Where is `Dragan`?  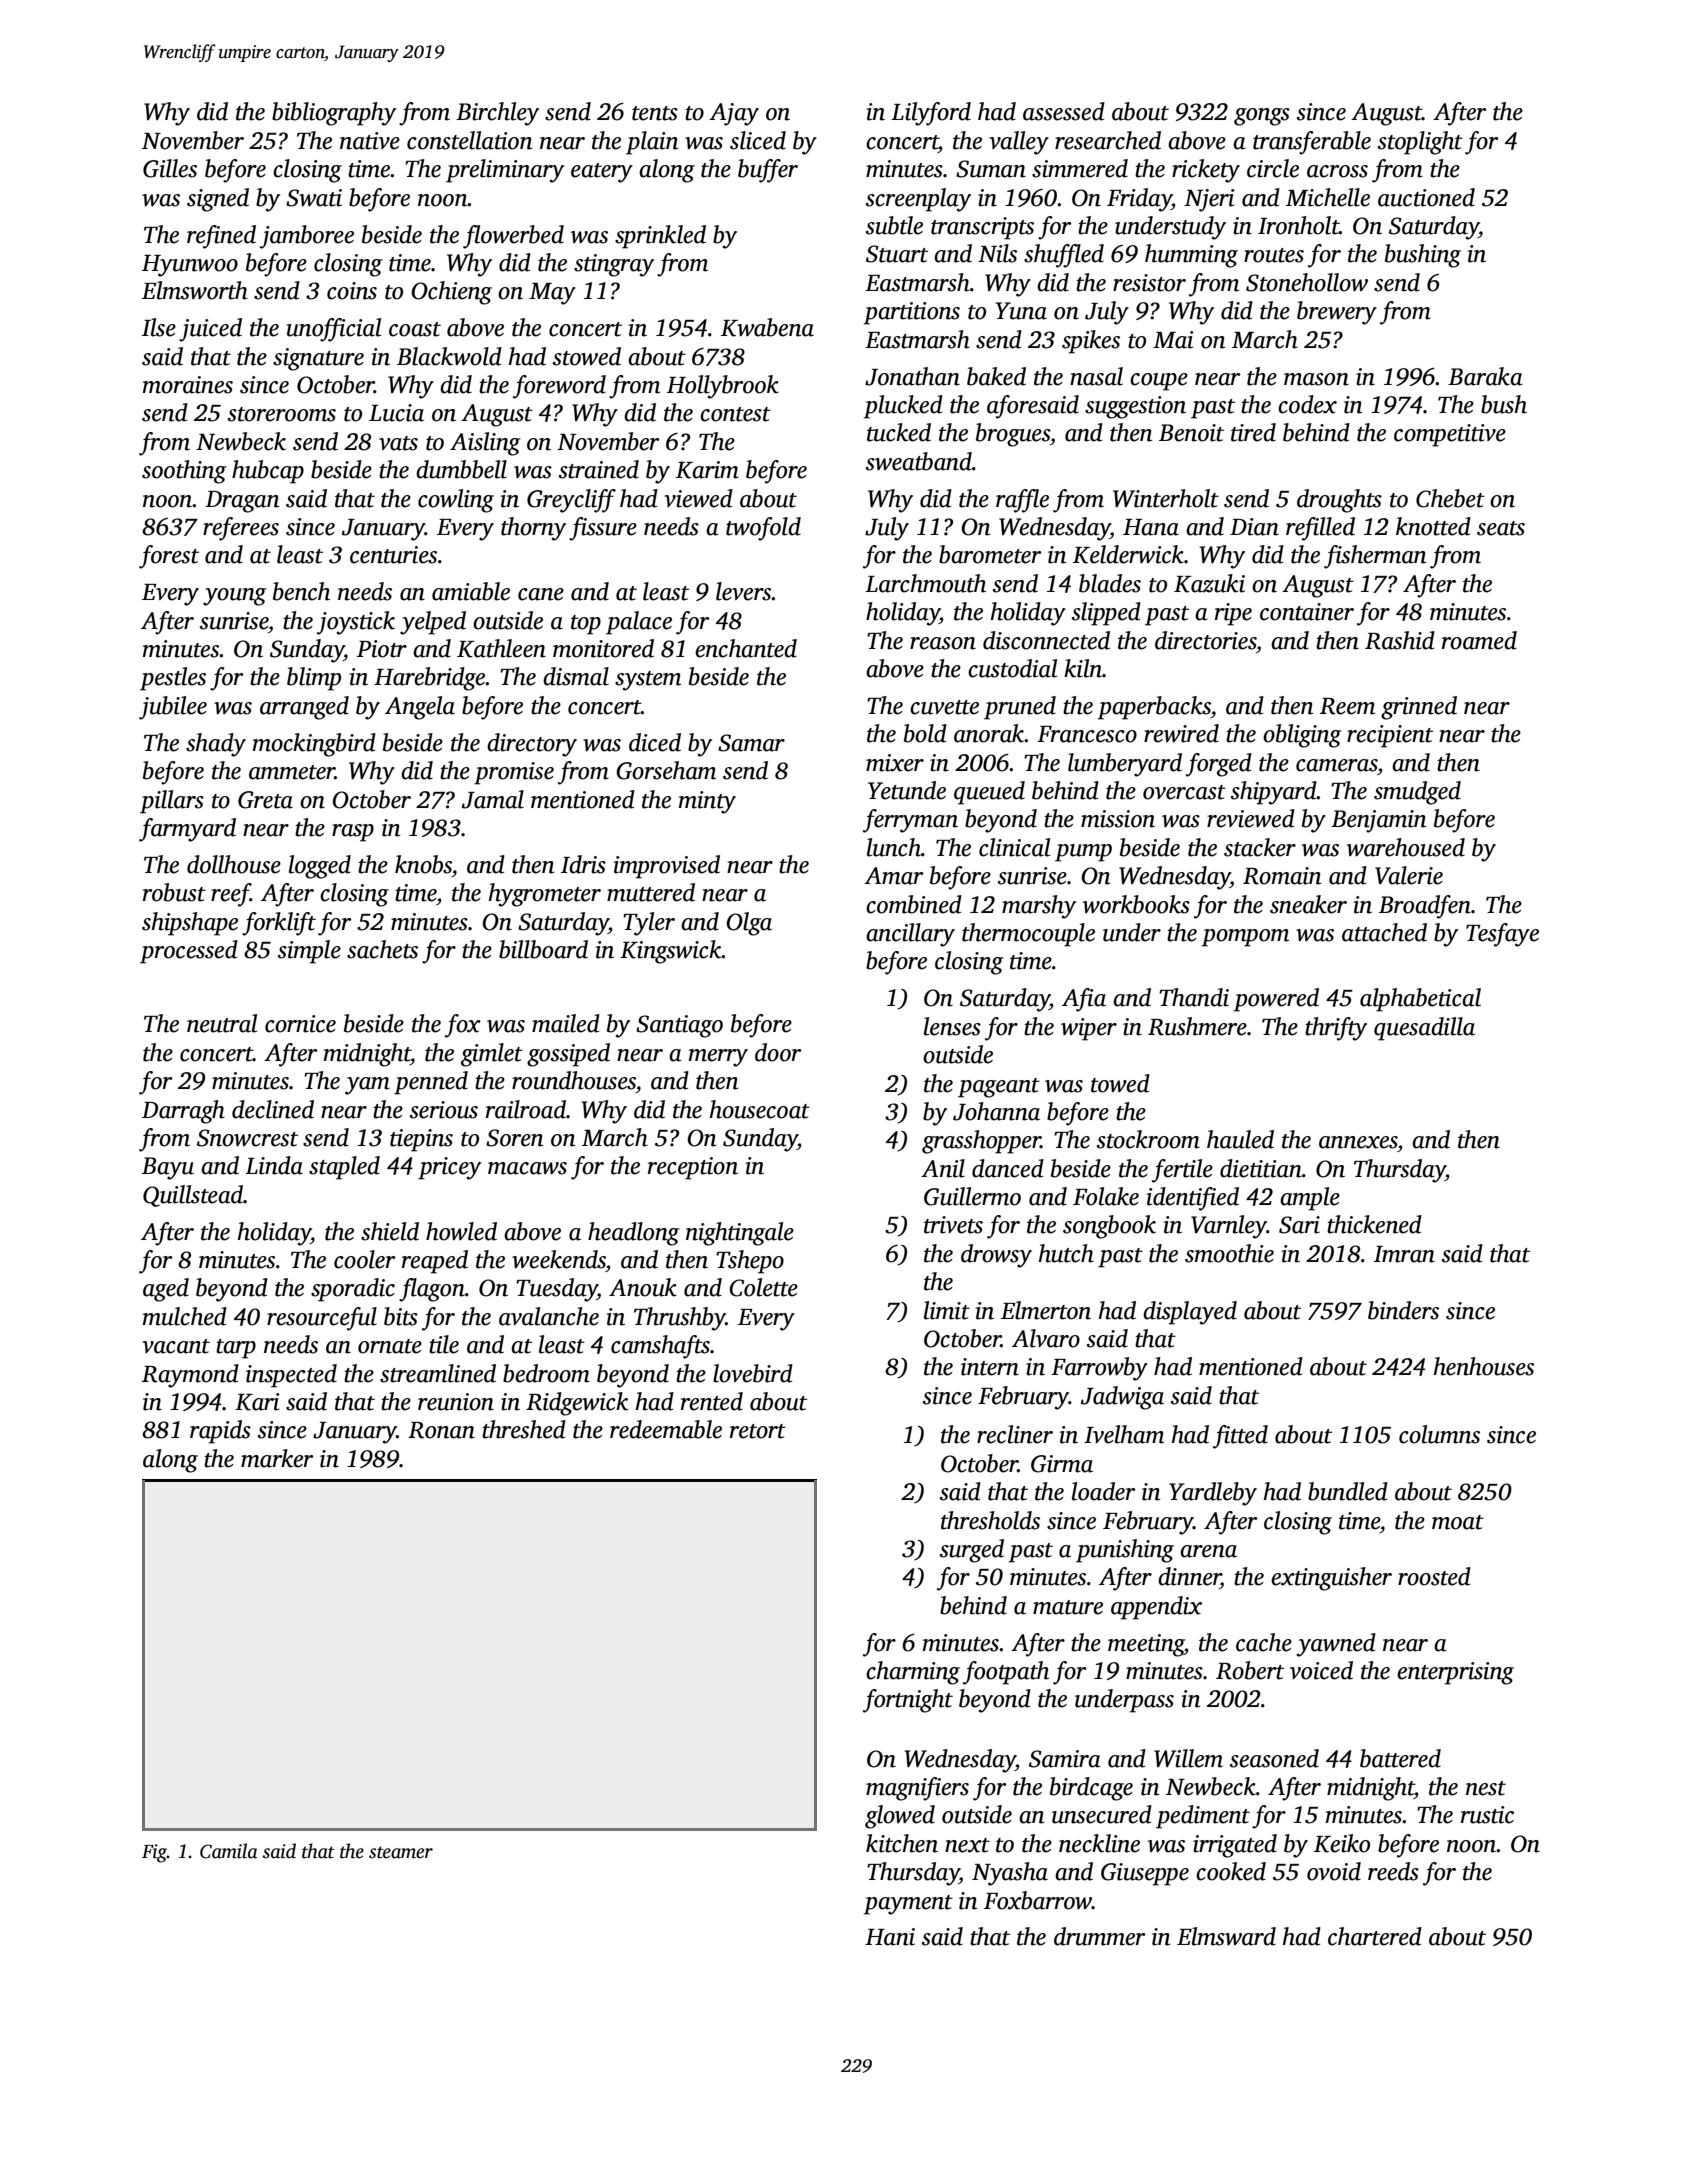 Dragan is located at coordinates (242, 502).
